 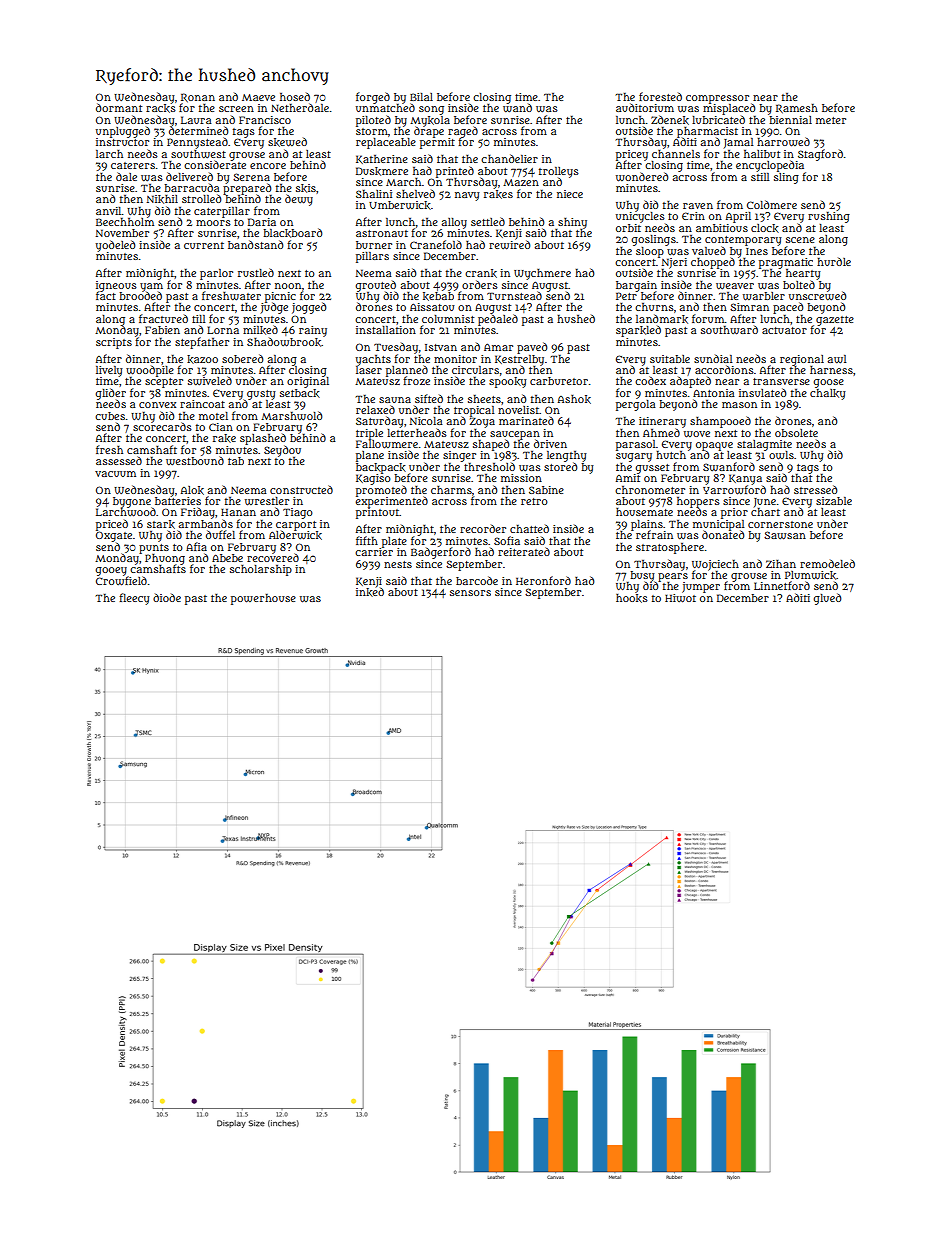 I want to click on Marshwold, so click(x=292, y=415).
